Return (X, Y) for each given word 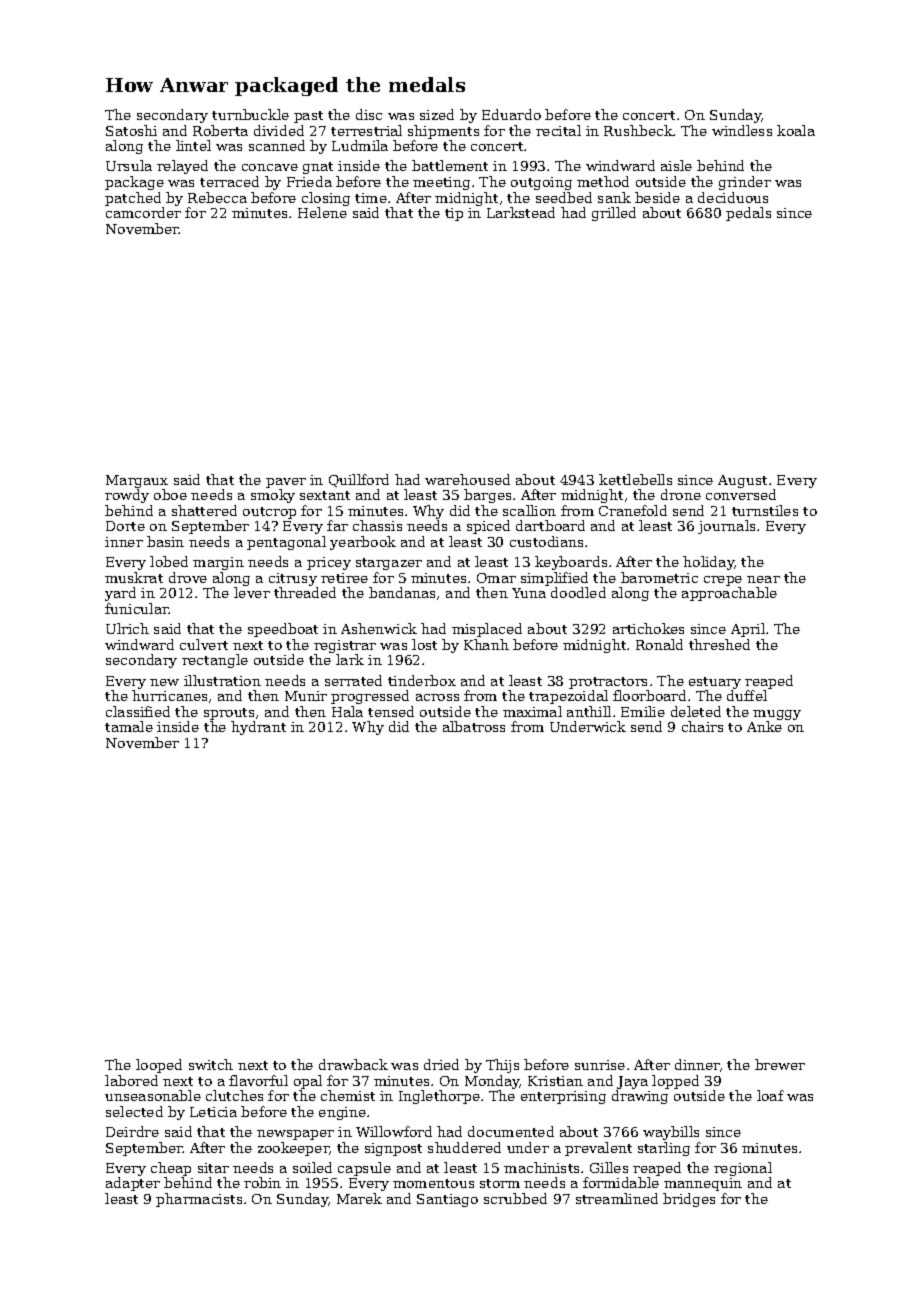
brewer (780, 1064)
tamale (129, 726)
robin (262, 1182)
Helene (322, 212)
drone (681, 494)
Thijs (502, 1066)
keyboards (571, 563)
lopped (675, 1082)
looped (159, 1066)
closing (326, 199)
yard (120, 594)
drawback (353, 1064)
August (742, 481)
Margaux (137, 481)
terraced (229, 181)
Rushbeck (638, 130)
